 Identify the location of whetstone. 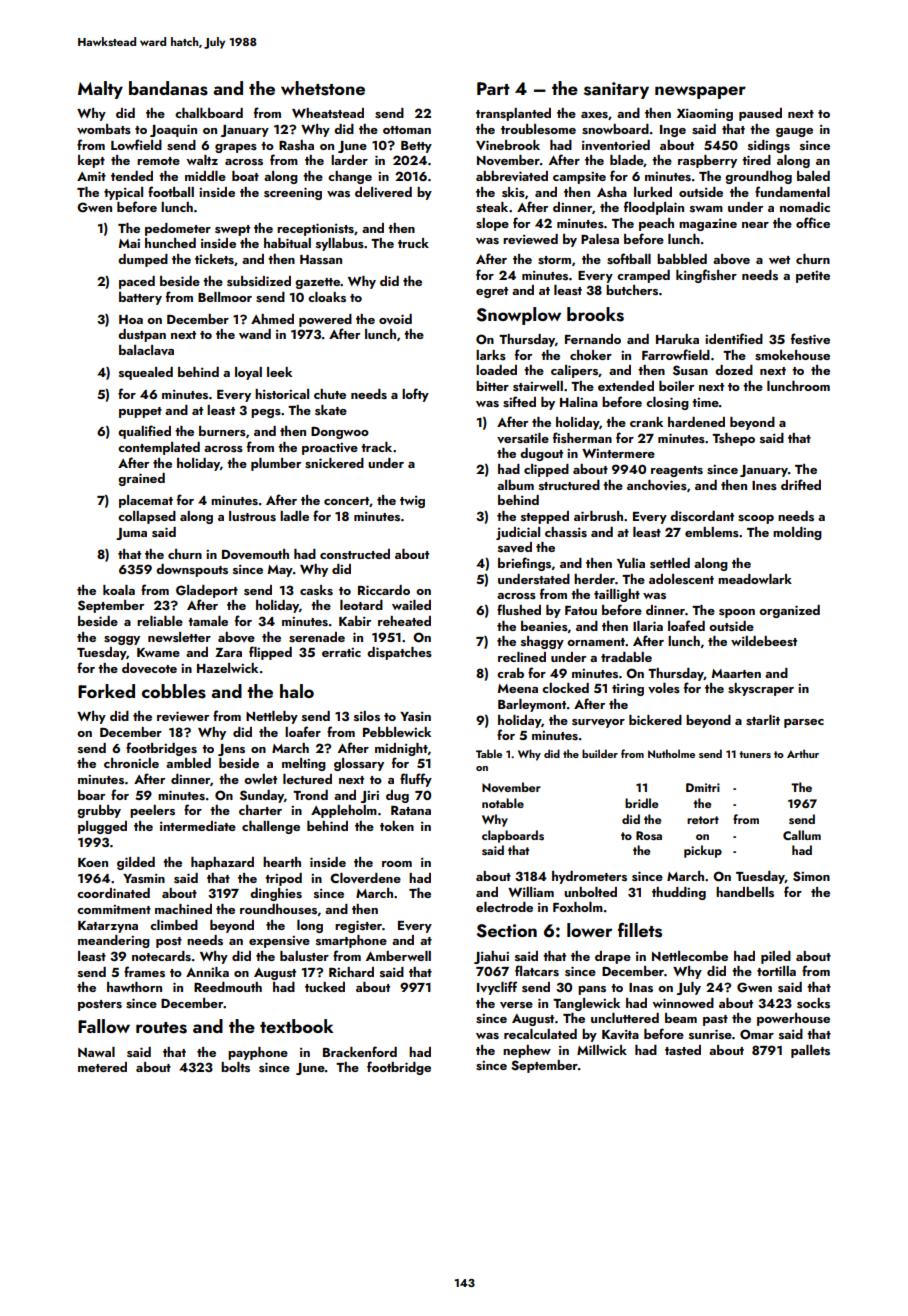
(323, 88).
